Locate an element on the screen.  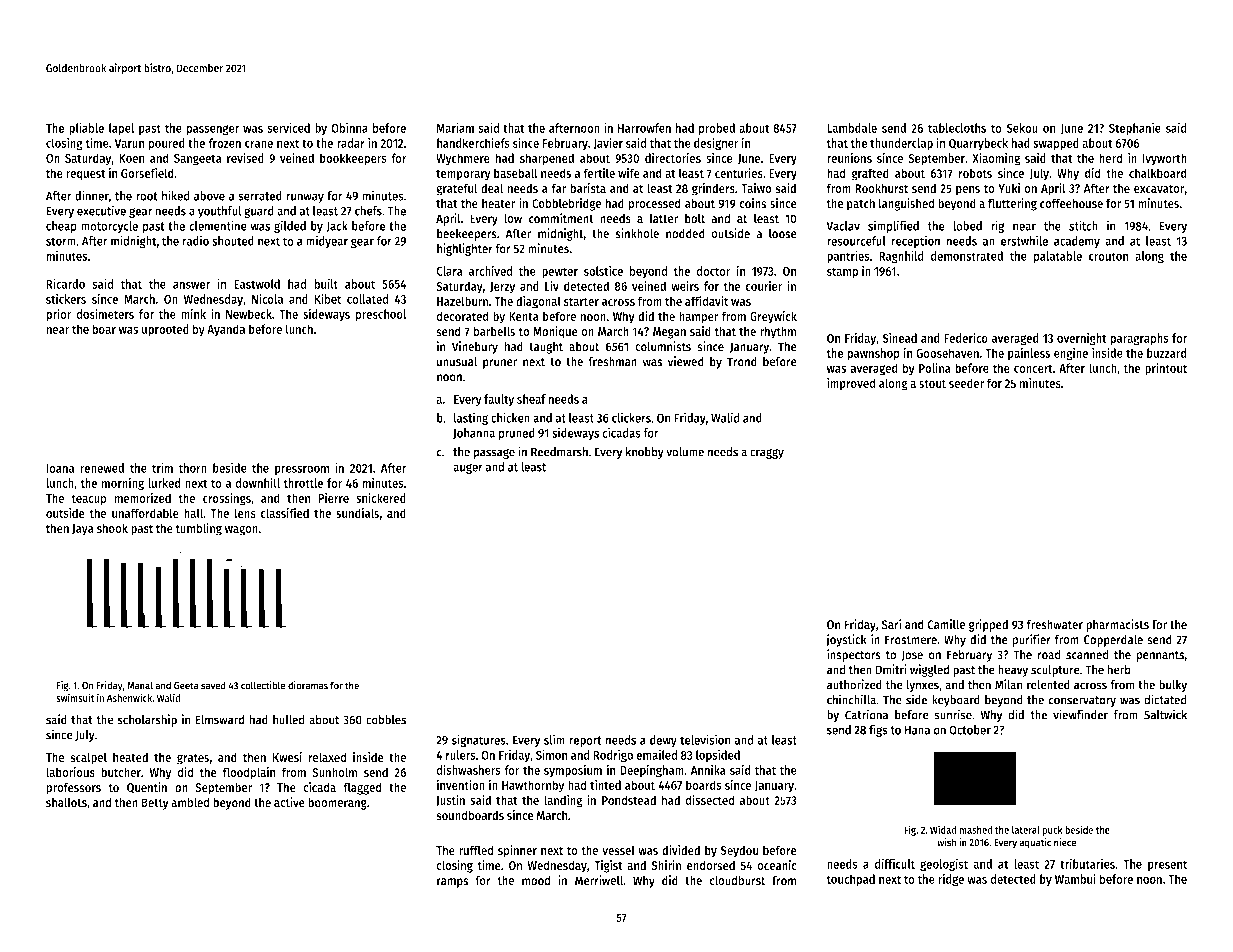
television is located at coordinates (705, 739).
